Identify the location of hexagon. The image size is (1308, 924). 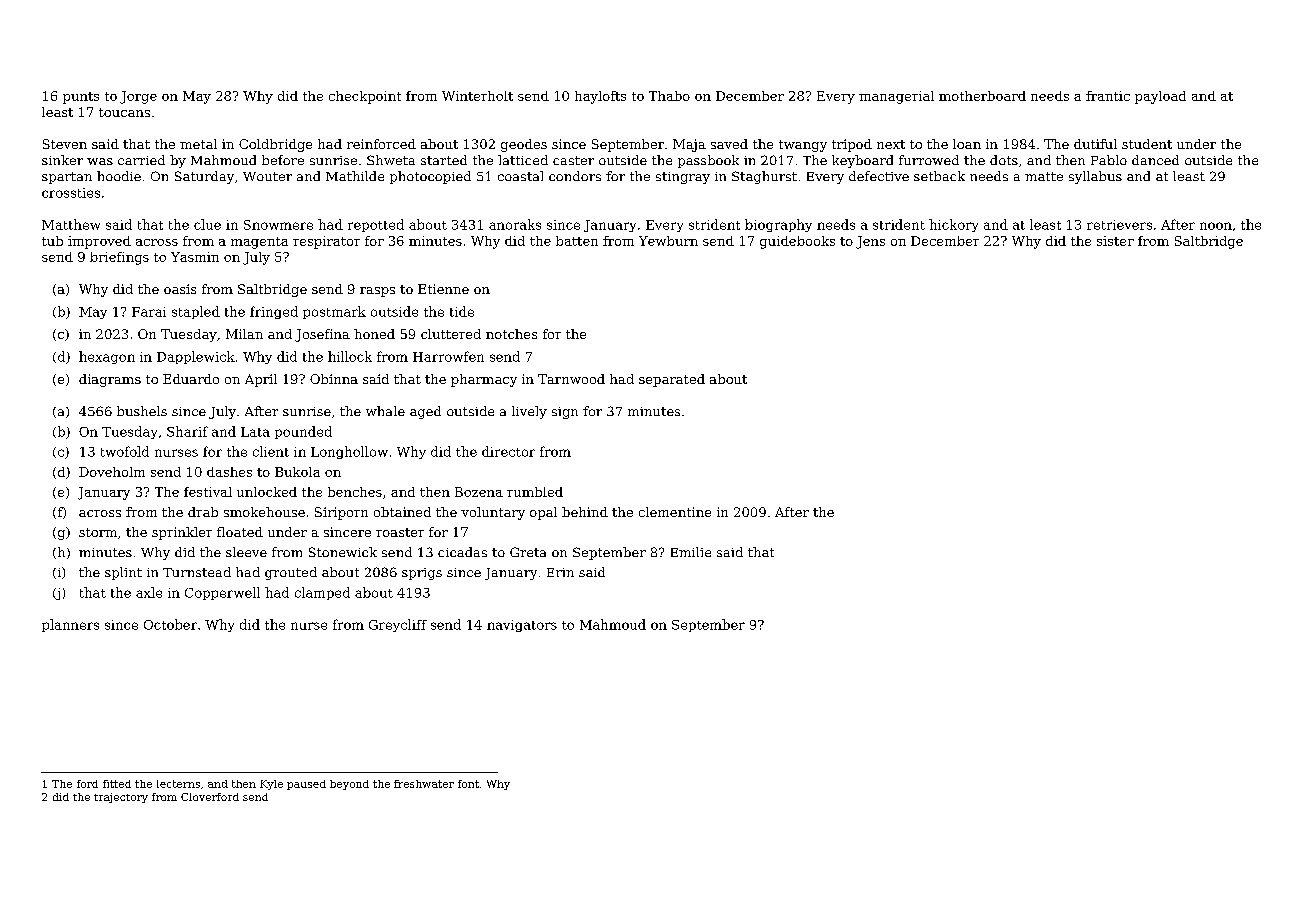
(107, 357).
